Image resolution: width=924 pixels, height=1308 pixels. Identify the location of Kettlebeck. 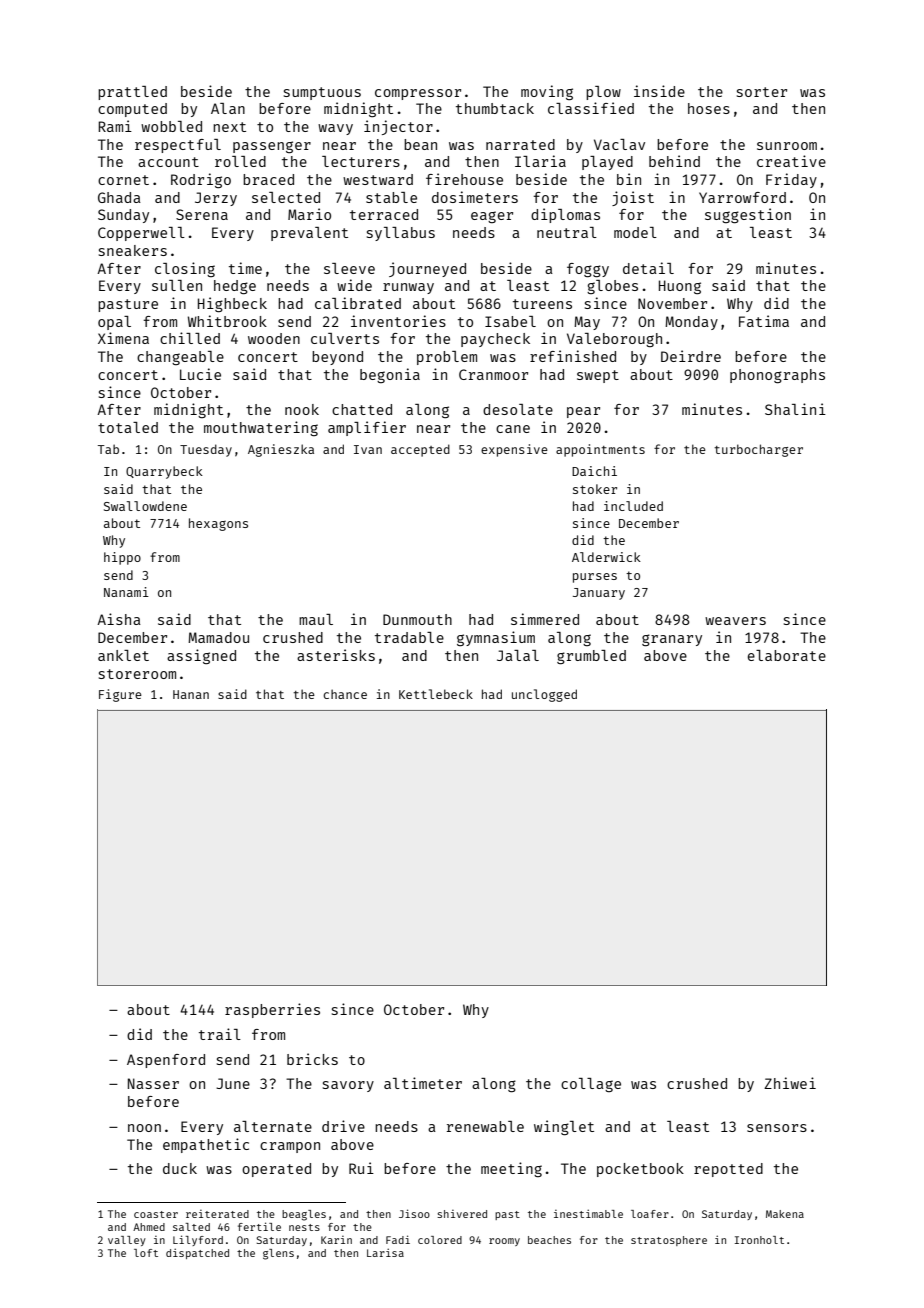
(436, 694).
